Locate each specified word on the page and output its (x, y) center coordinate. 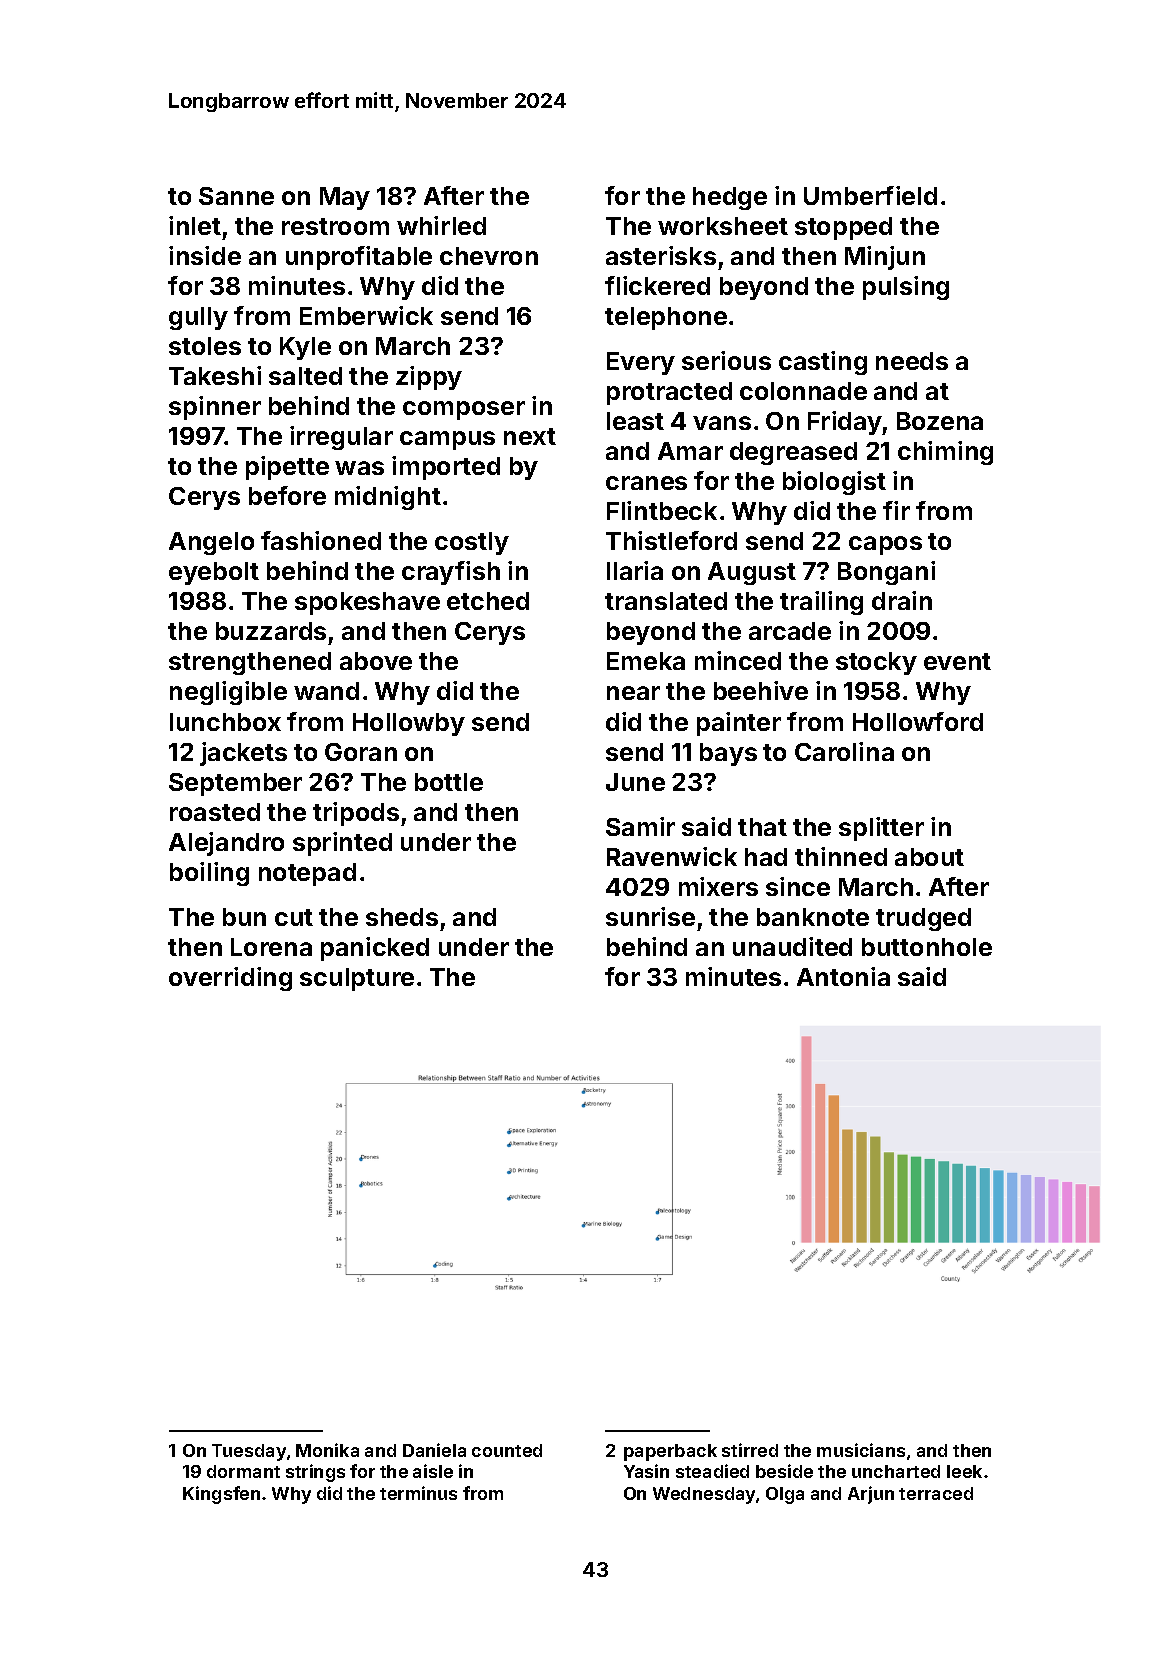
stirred (750, 1450)
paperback (670, 1452)
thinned (841, 856)
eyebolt (214, 573)
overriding (230, 979)
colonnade (803, 391)
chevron (489, 256)
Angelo (211, 543)
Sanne (236, 196)
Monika (327, 1450)
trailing (821, 603)
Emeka (646, 661)
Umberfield (870, 195)
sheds (402, 917)
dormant (243, 1471)
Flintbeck (662, 510)
